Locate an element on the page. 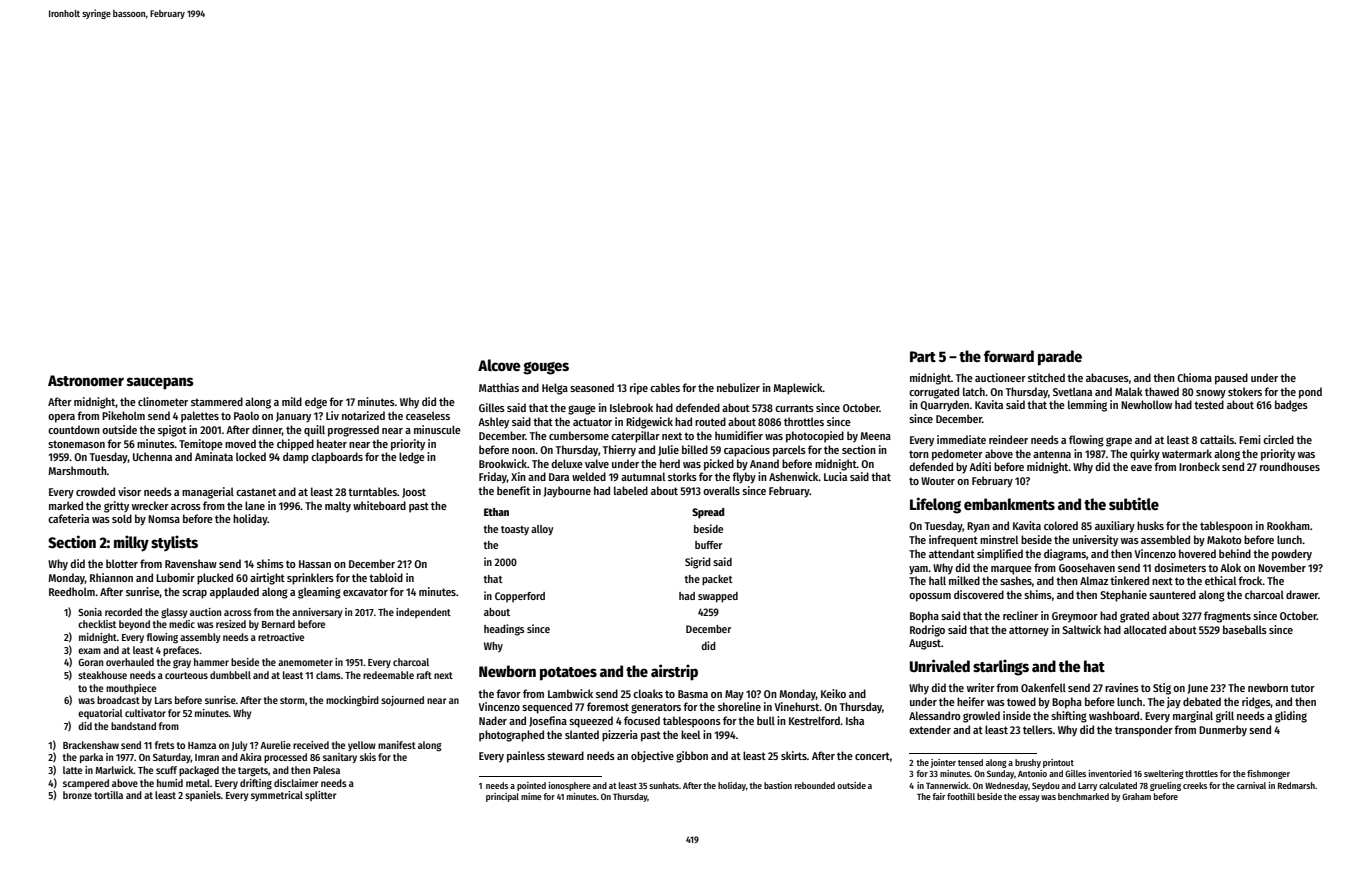 Image resolution: width=1372 pixels, height=887 pixels. overalls is located at coordinates (721, 490).
